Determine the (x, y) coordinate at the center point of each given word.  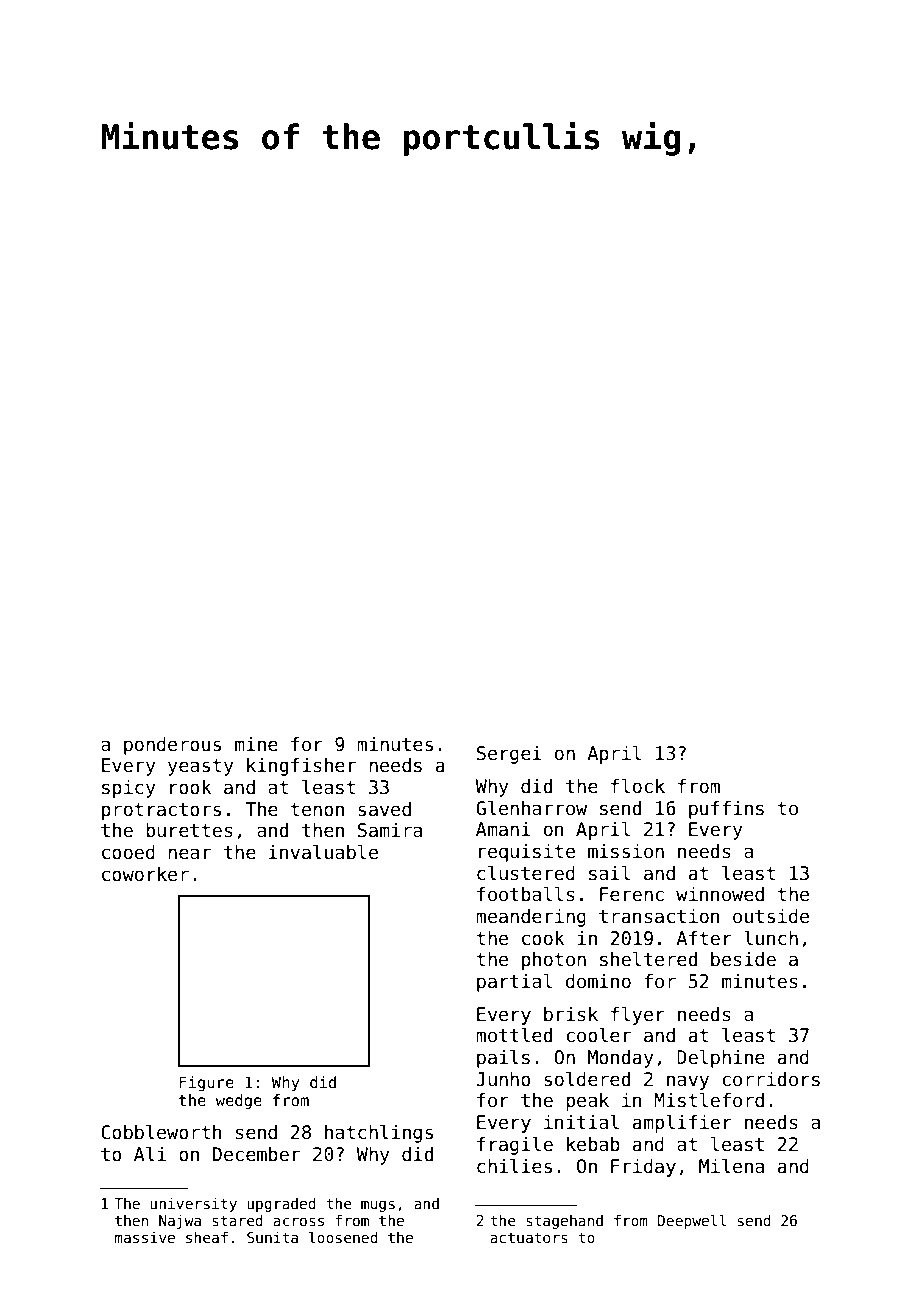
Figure (206, 1083)
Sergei (509, 755)
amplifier (682, 1124)
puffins (726, 810)
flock (638, 786)
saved (384, 809)
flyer (638, 1016)
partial (514, 983)
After (704, 938)
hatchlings (379, 1134)
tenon (317, 810)
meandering (531, 918)
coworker (145, 874)
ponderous (172, 746)
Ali (150, 1154)
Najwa (180, 1222)
